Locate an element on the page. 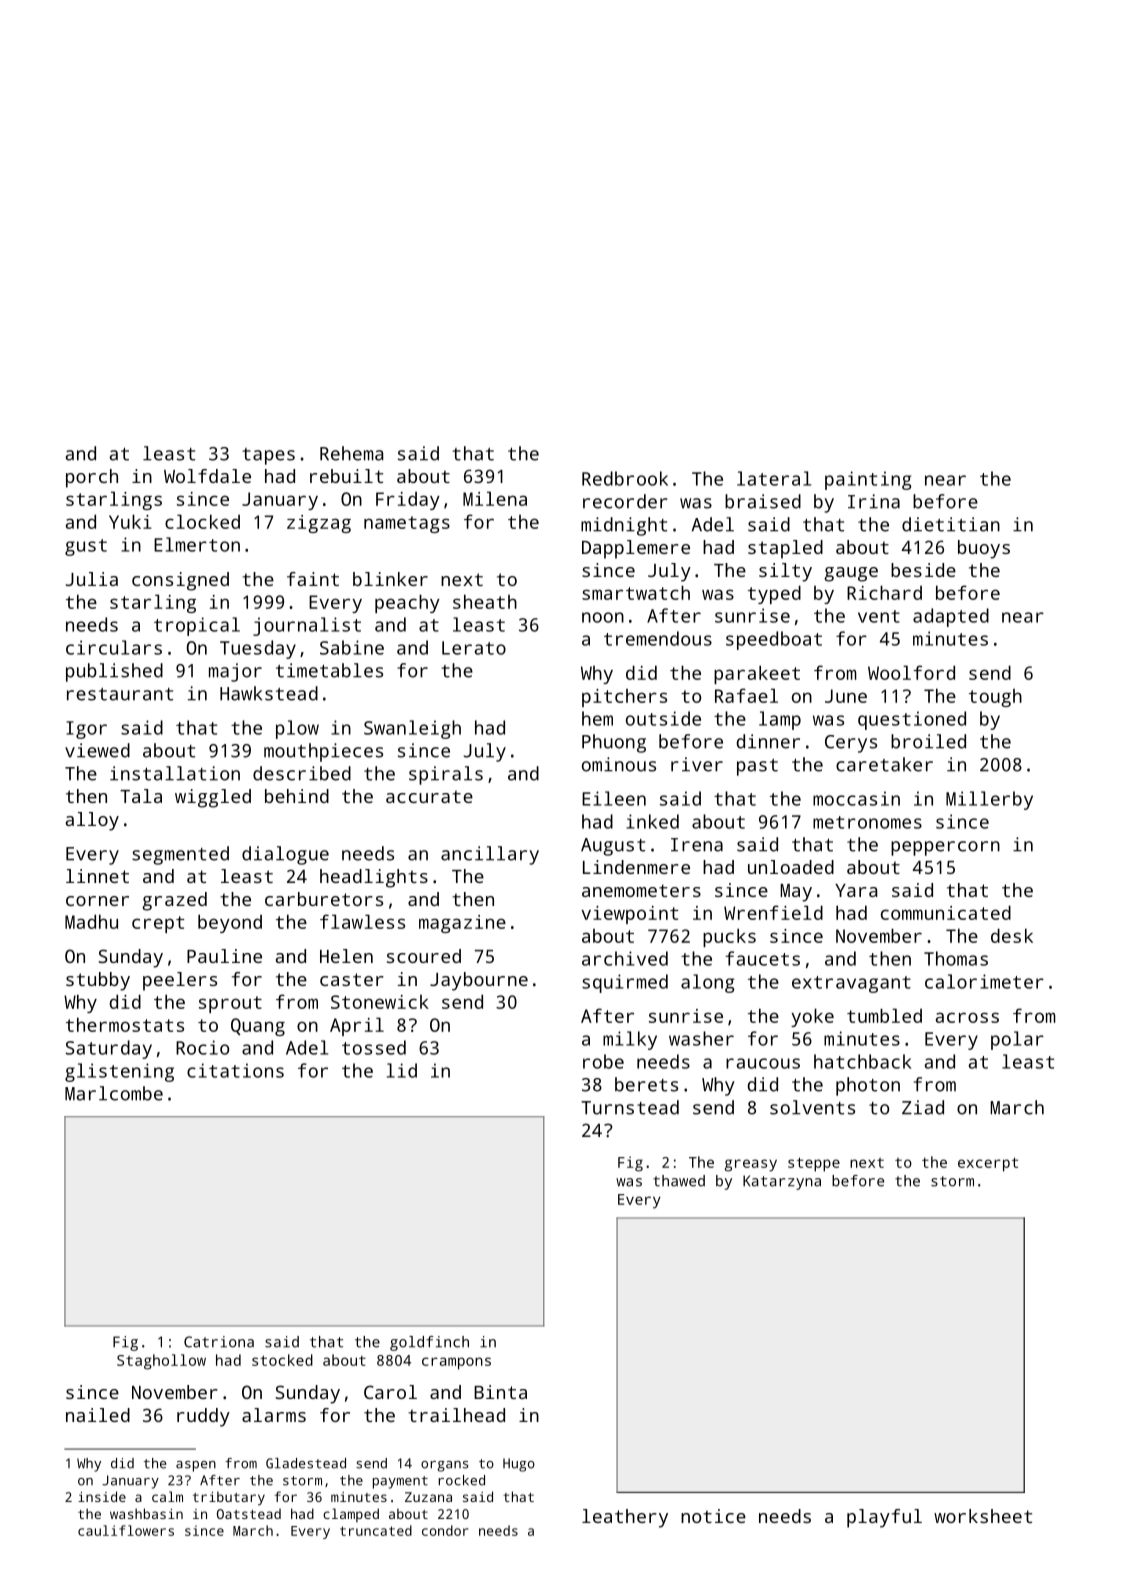  porch is located at coordinates (92, 478).
